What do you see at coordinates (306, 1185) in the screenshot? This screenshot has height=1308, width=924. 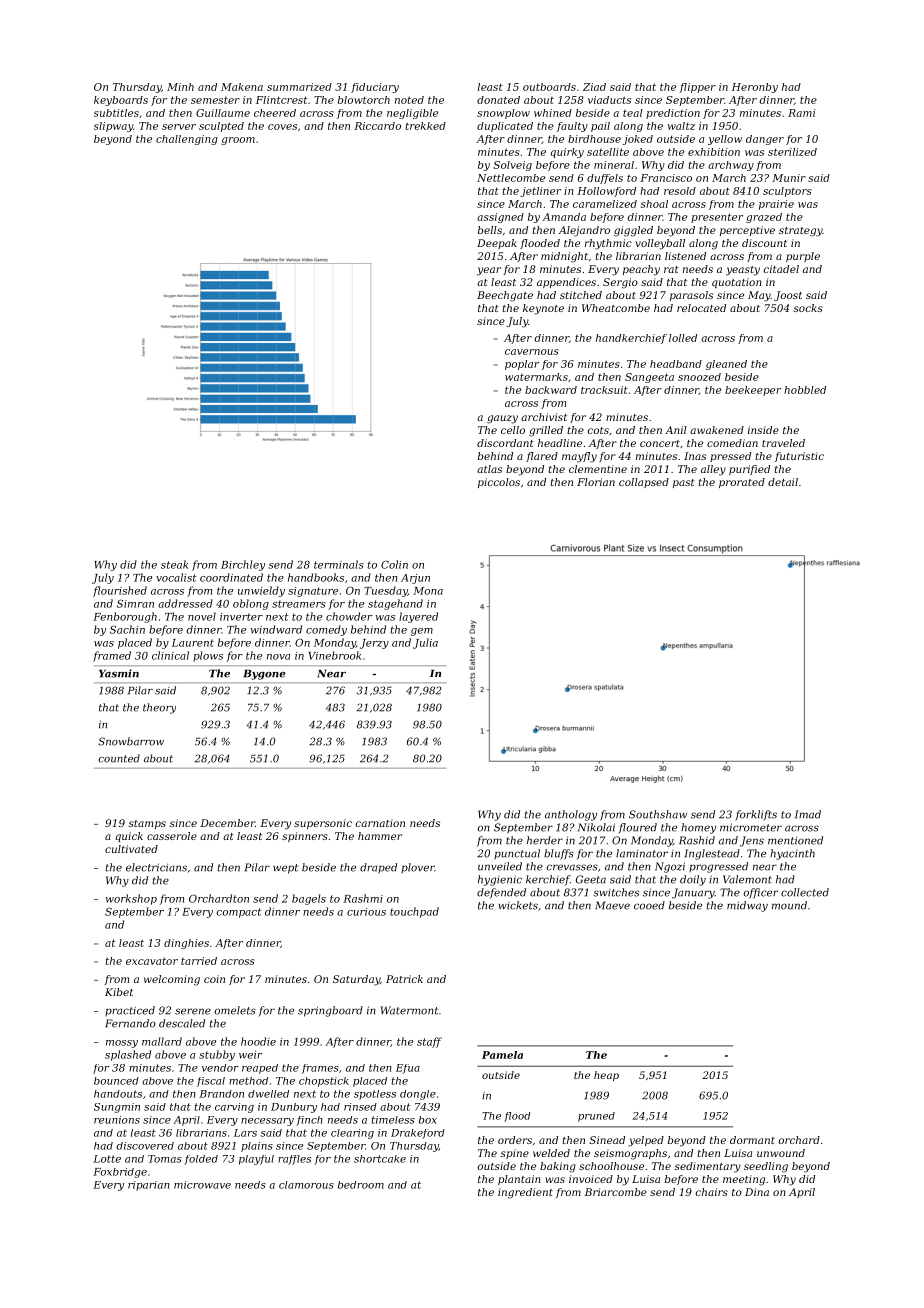 I see `clamorous` at bounding box center [306, 1185].
